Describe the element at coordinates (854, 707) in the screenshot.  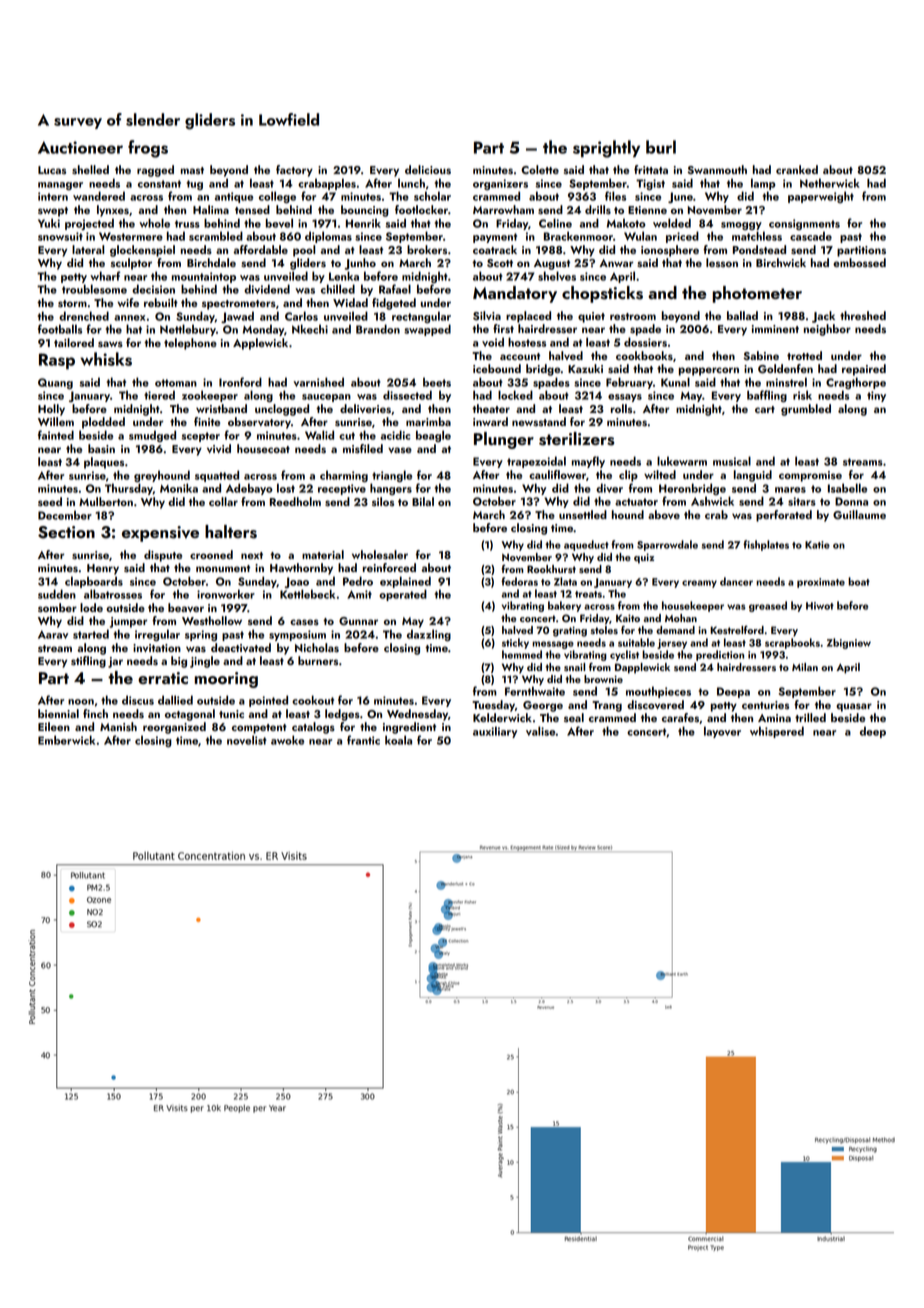
I see `quasar` at that location.
